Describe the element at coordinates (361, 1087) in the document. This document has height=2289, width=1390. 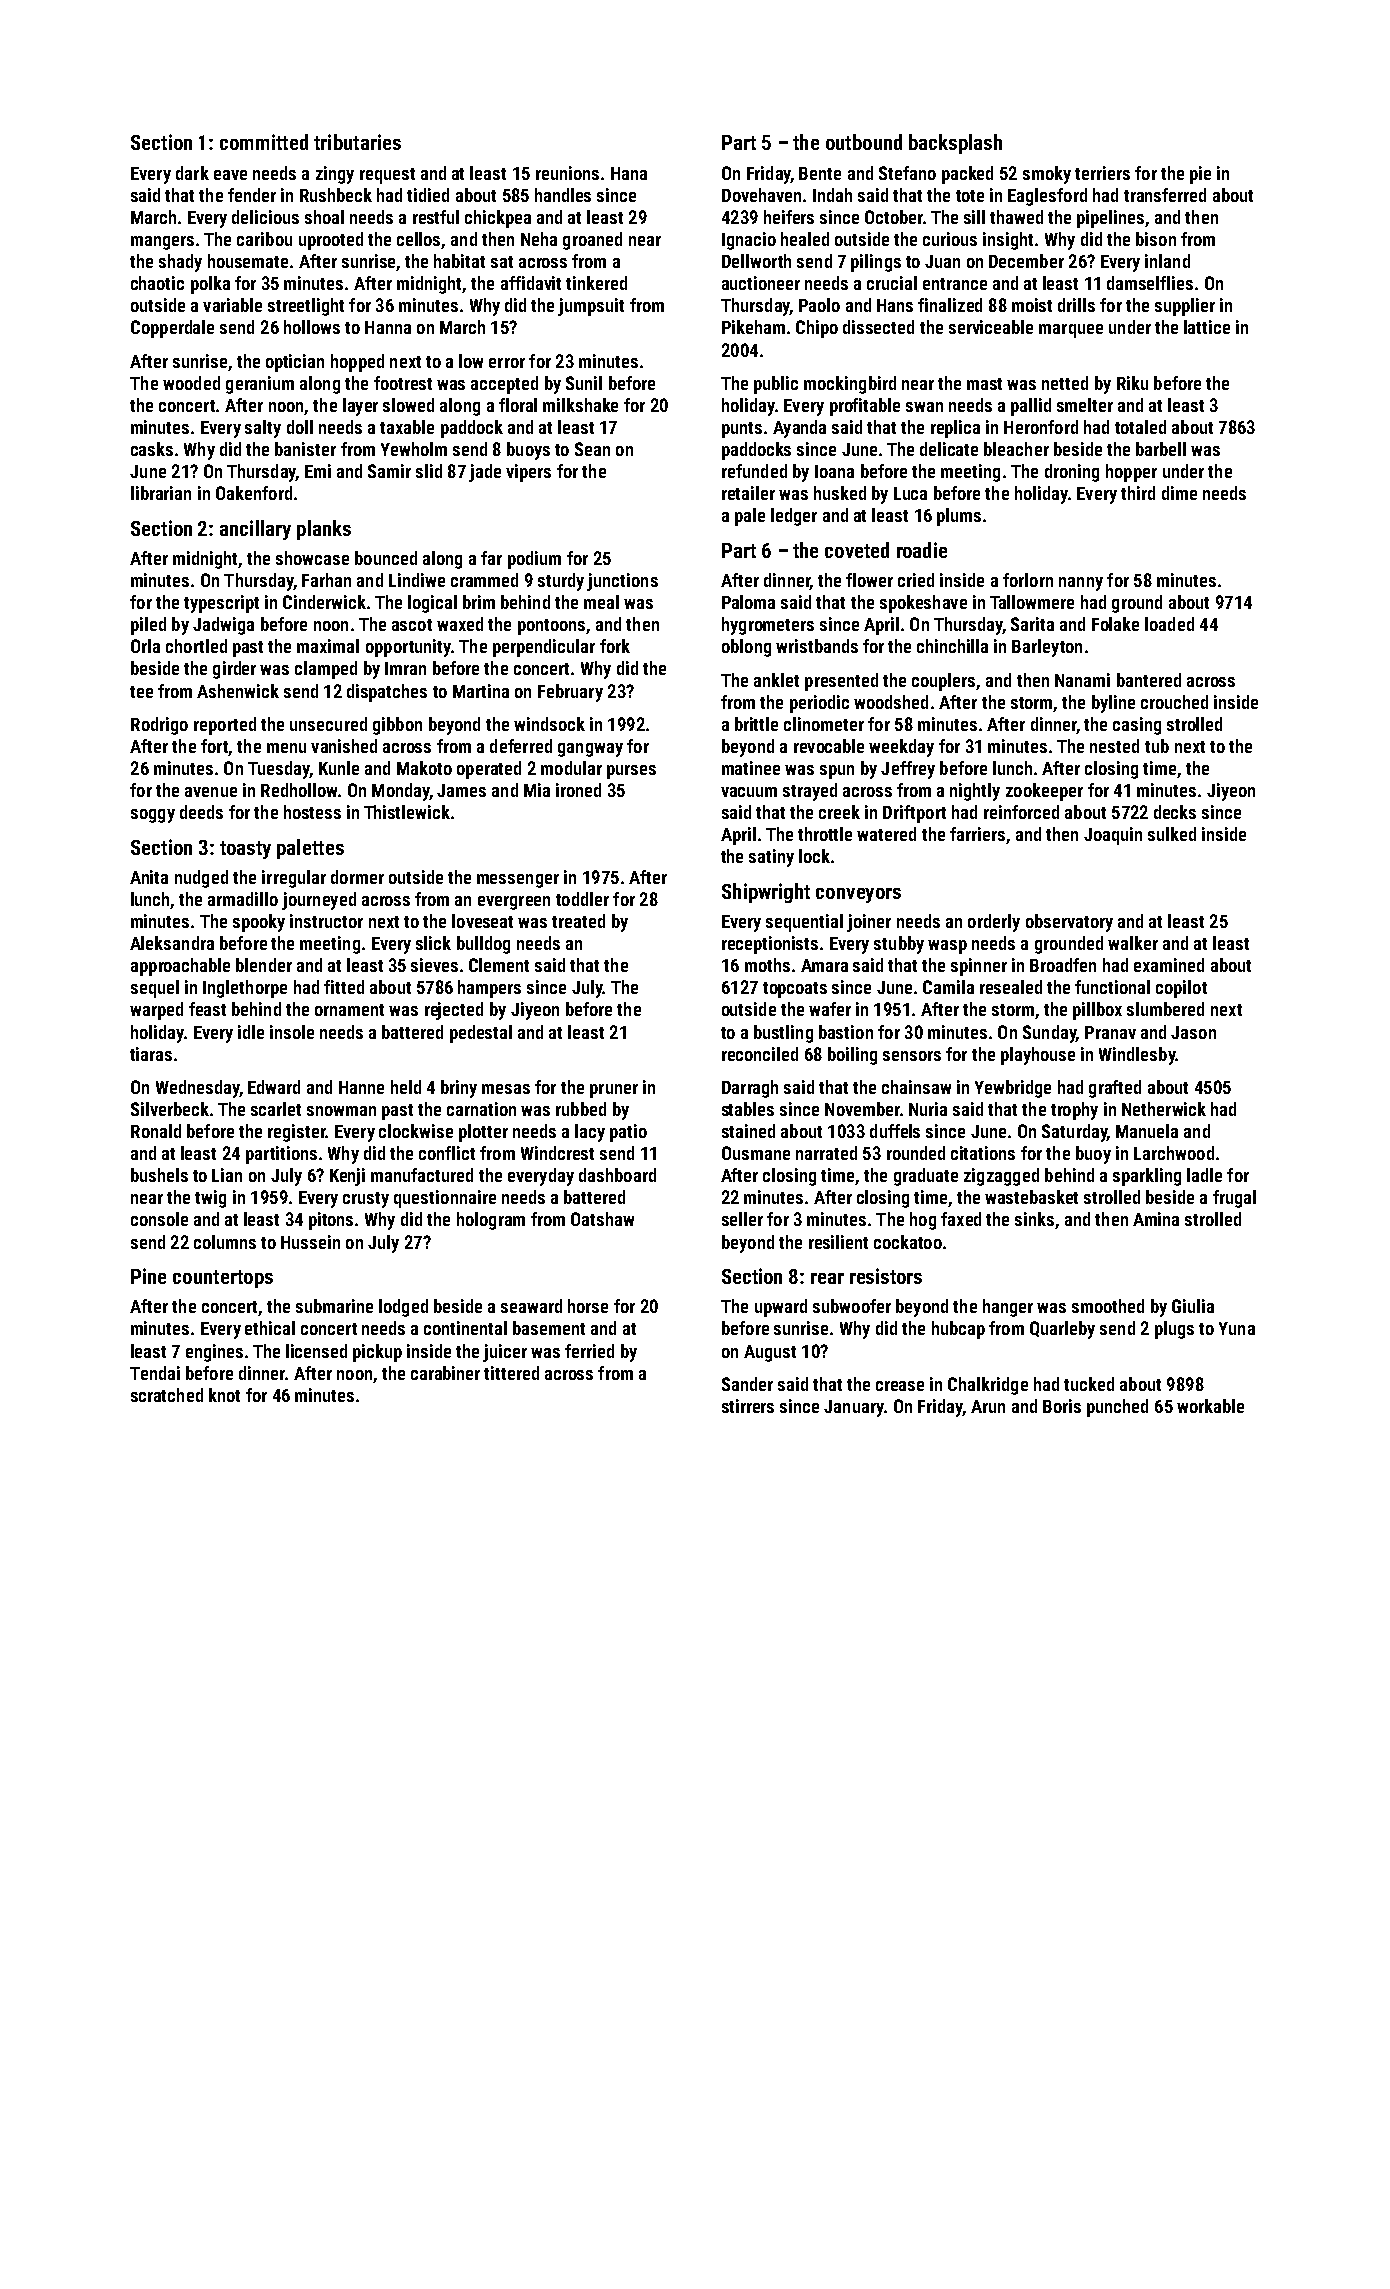
I see `Hanne` at that location.
